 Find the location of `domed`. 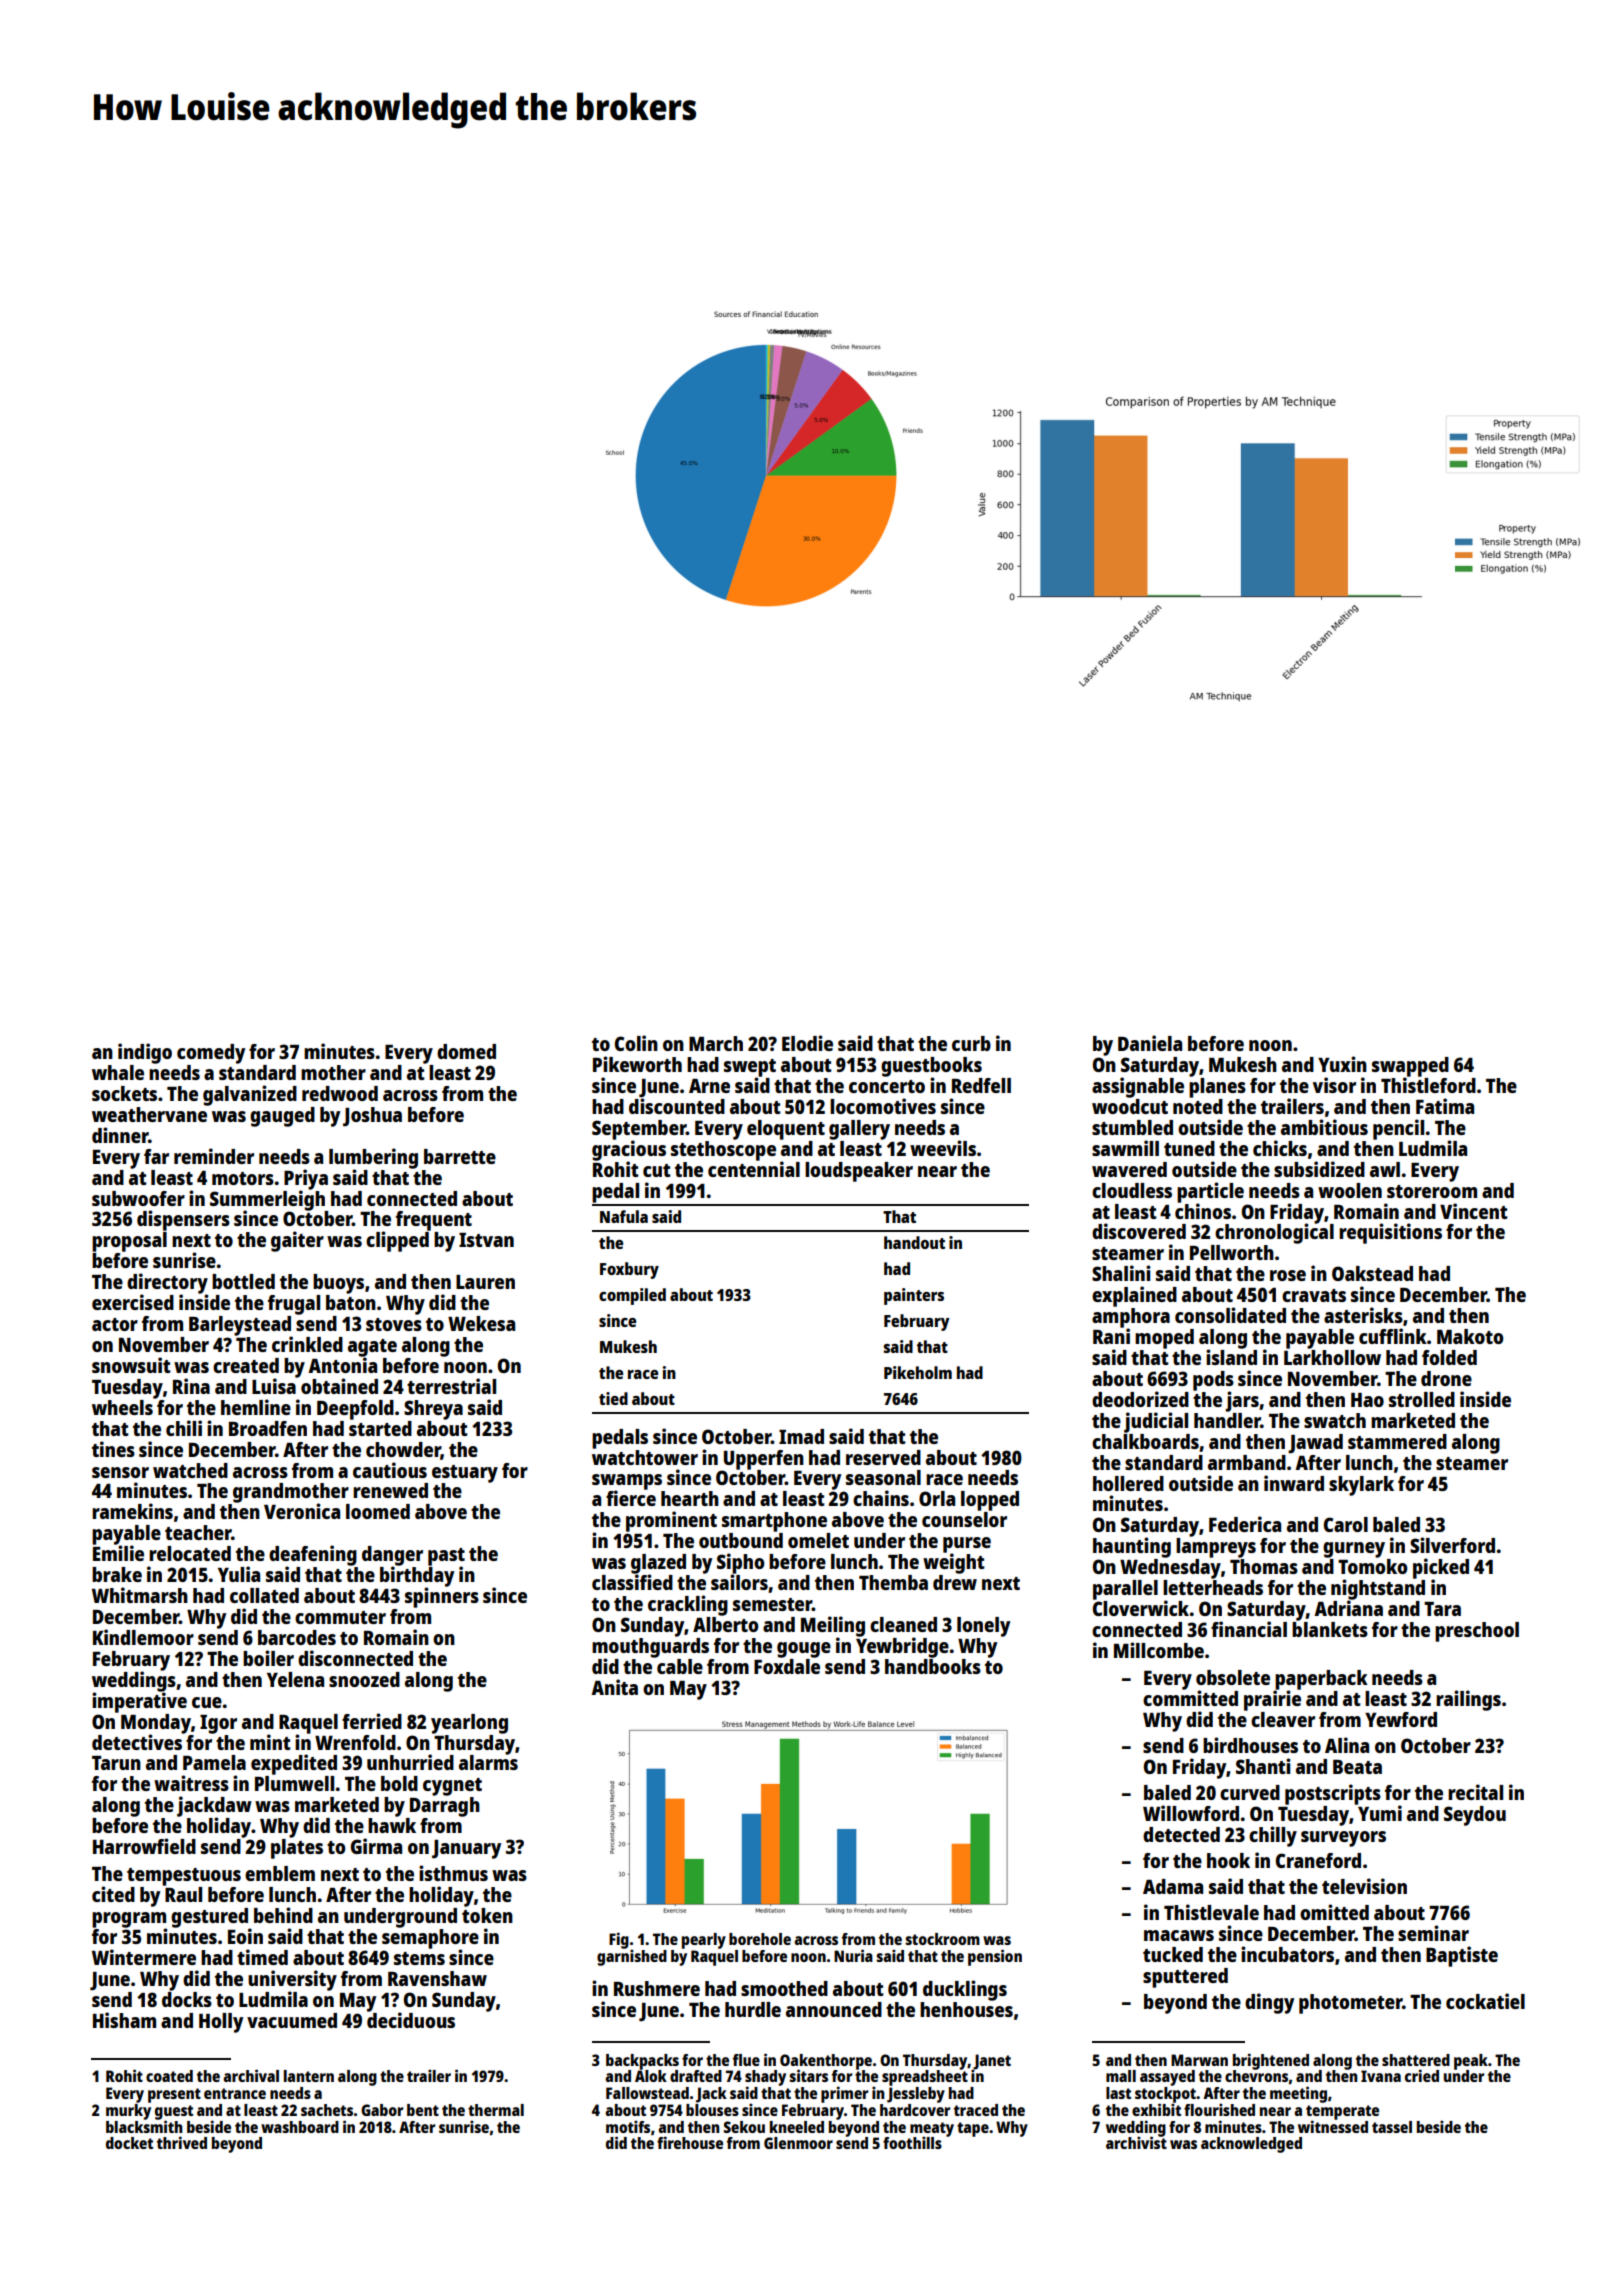

domed is located at coordinates (466, 1051).
